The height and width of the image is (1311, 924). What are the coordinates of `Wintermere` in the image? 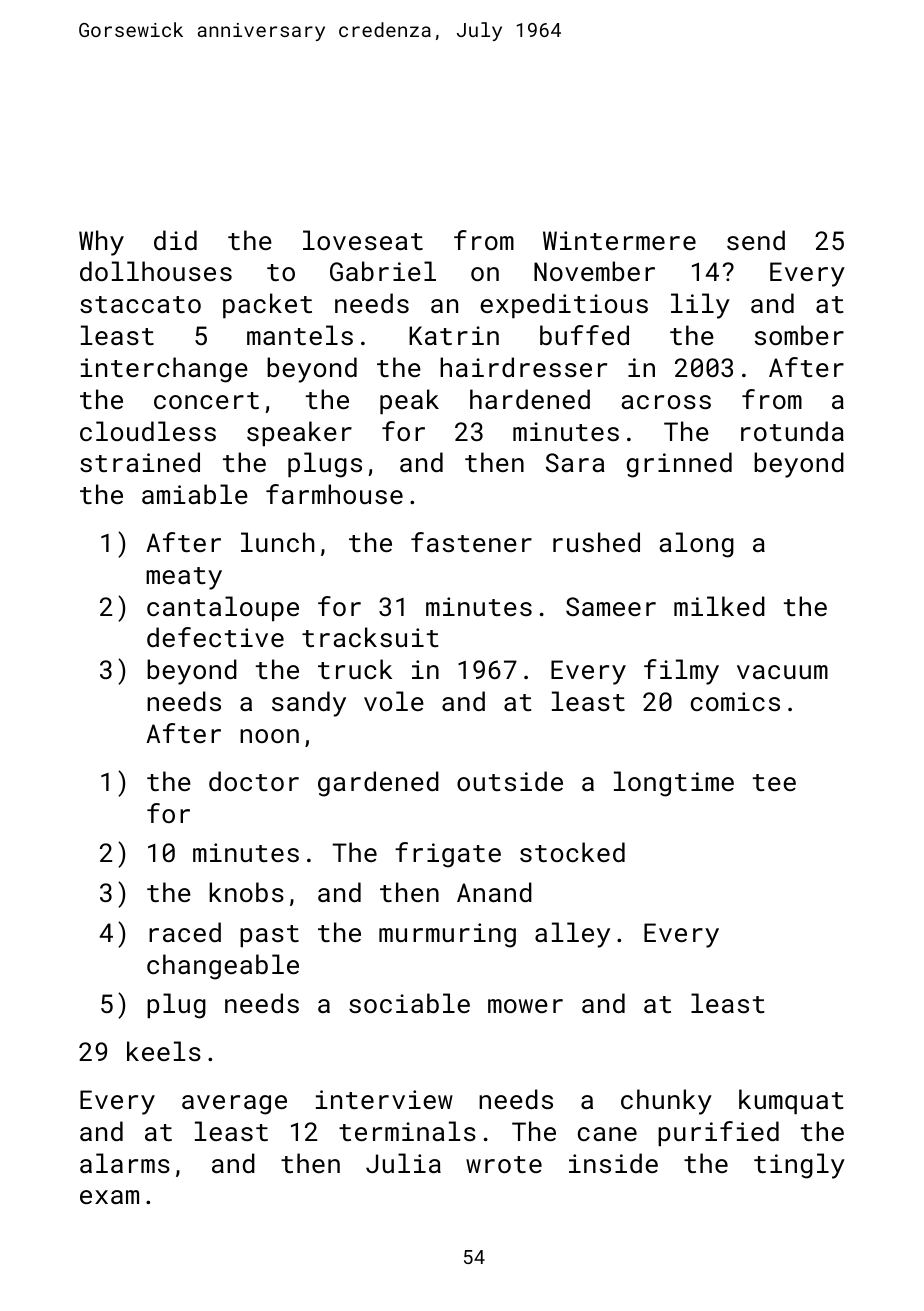 It's located at (619, 240).
